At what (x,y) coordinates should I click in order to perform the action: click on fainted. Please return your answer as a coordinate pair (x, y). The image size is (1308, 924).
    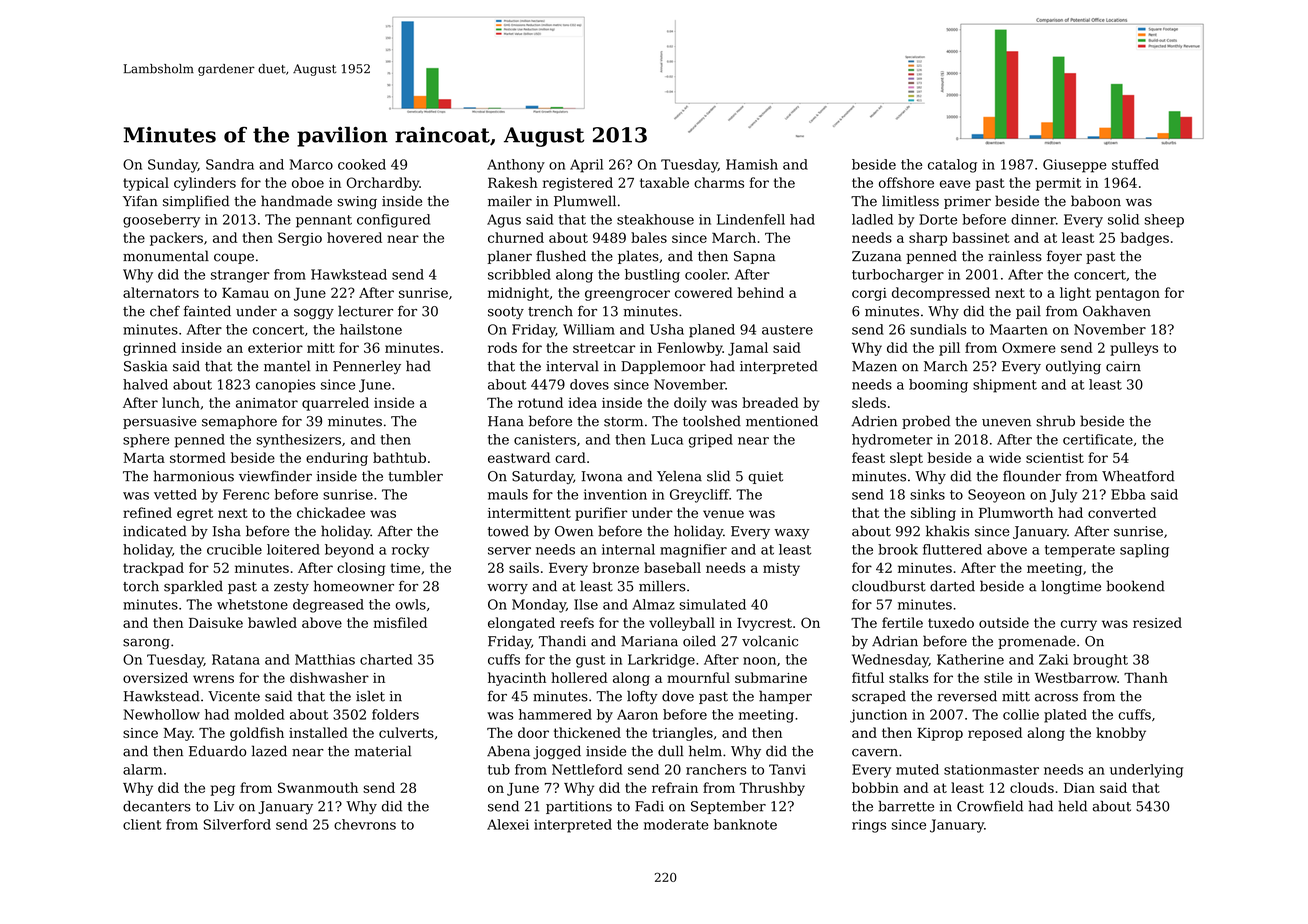
    Looking at the image, I should click on (207, 311).
